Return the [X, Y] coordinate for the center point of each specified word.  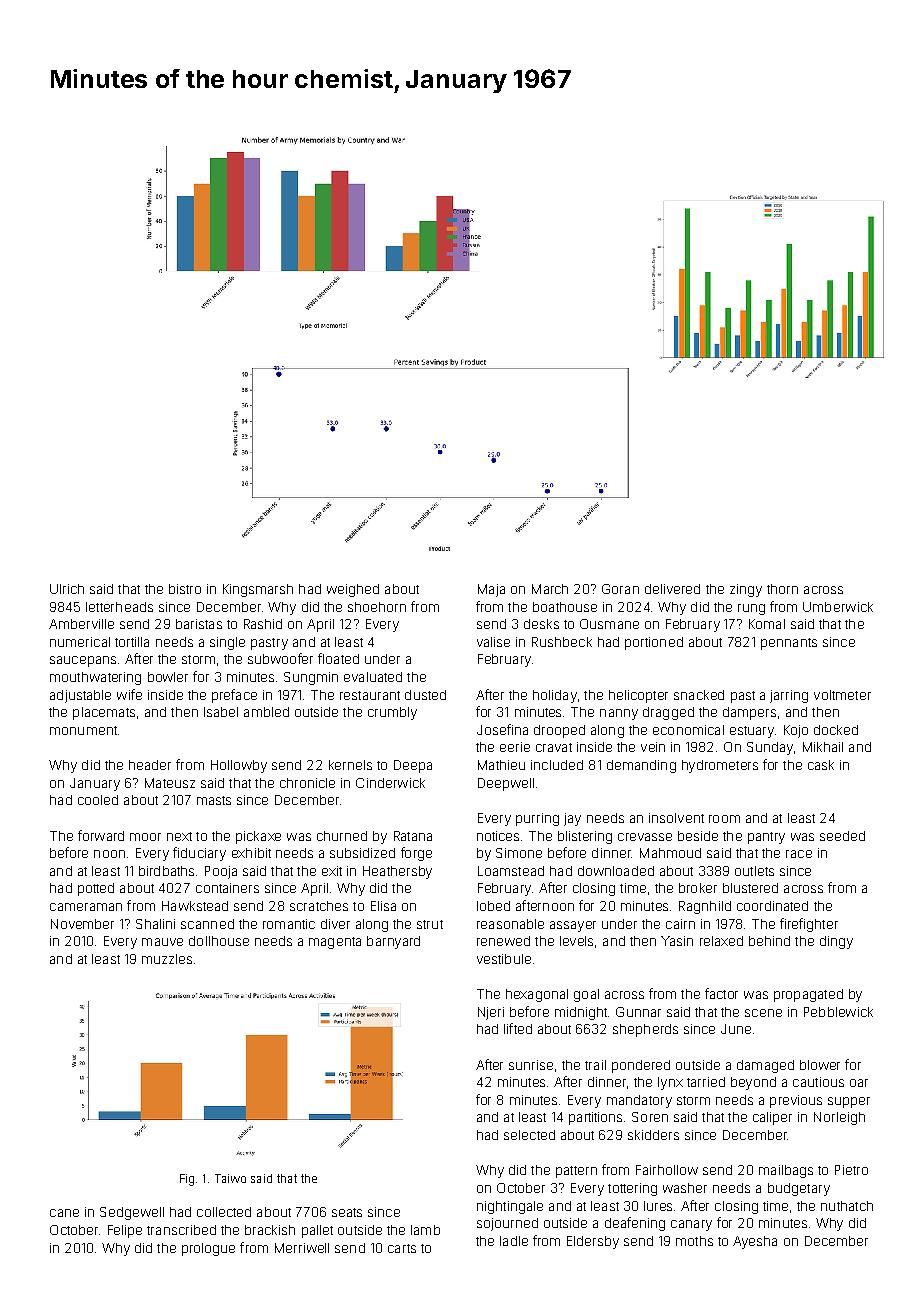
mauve [162, 942]
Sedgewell [132, 1213]
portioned [654, 643]
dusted [425, 695]
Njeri [491, 1013]
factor [721, 993]
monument [83, 730]
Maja [491, 590]
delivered [672, 589]
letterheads [119, 607]
